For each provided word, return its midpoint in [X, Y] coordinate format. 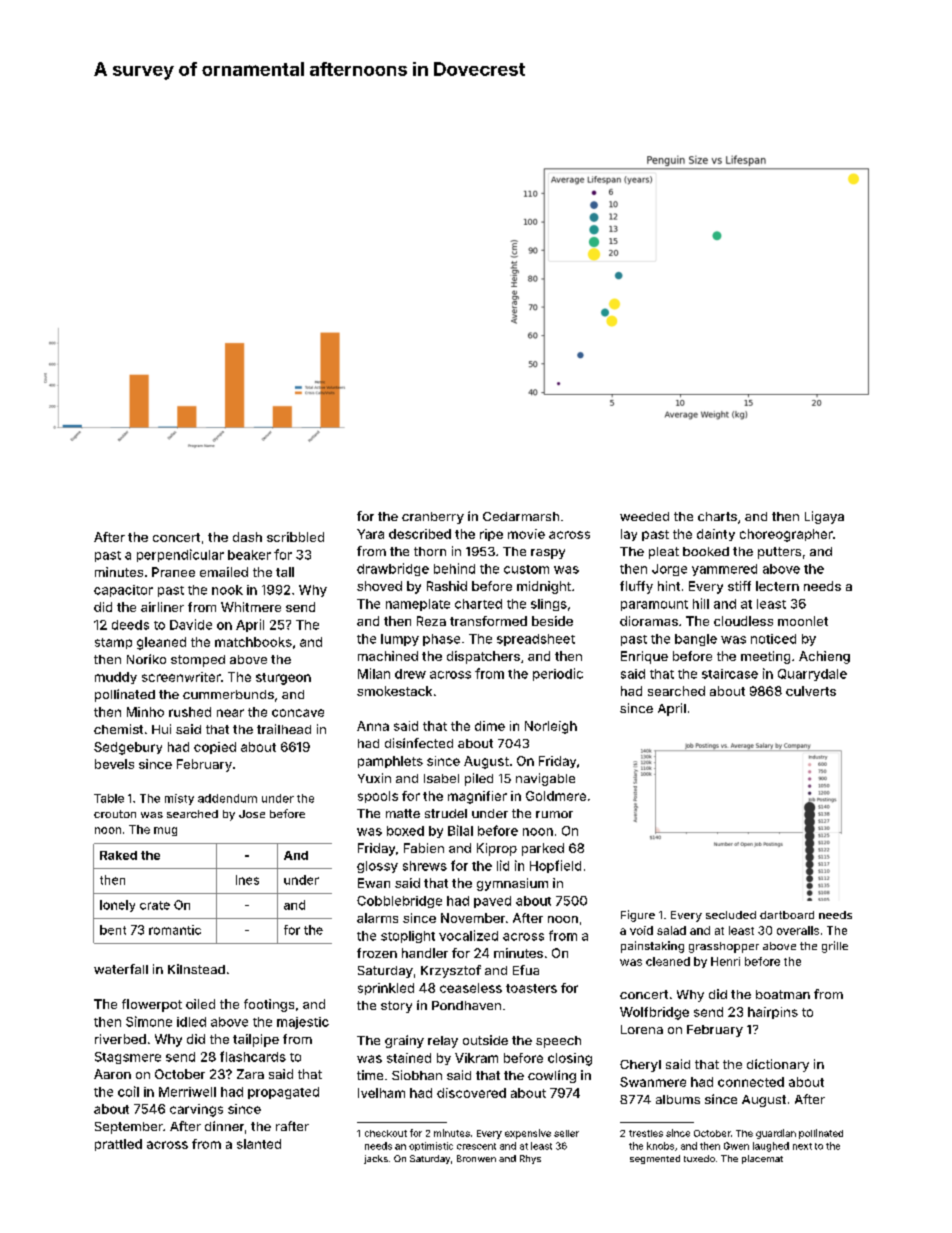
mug [165, 831]
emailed [224, 572]
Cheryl [640, 1066]
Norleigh [551, 727]
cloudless [743, 621]
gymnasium [512, 884]
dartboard [787, 915]
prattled [118, 1145]
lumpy [400, 640]
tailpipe [256, 1040]
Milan [374, 673]
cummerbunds [228, 694]
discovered [471, 1093]
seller [566, 1133]
